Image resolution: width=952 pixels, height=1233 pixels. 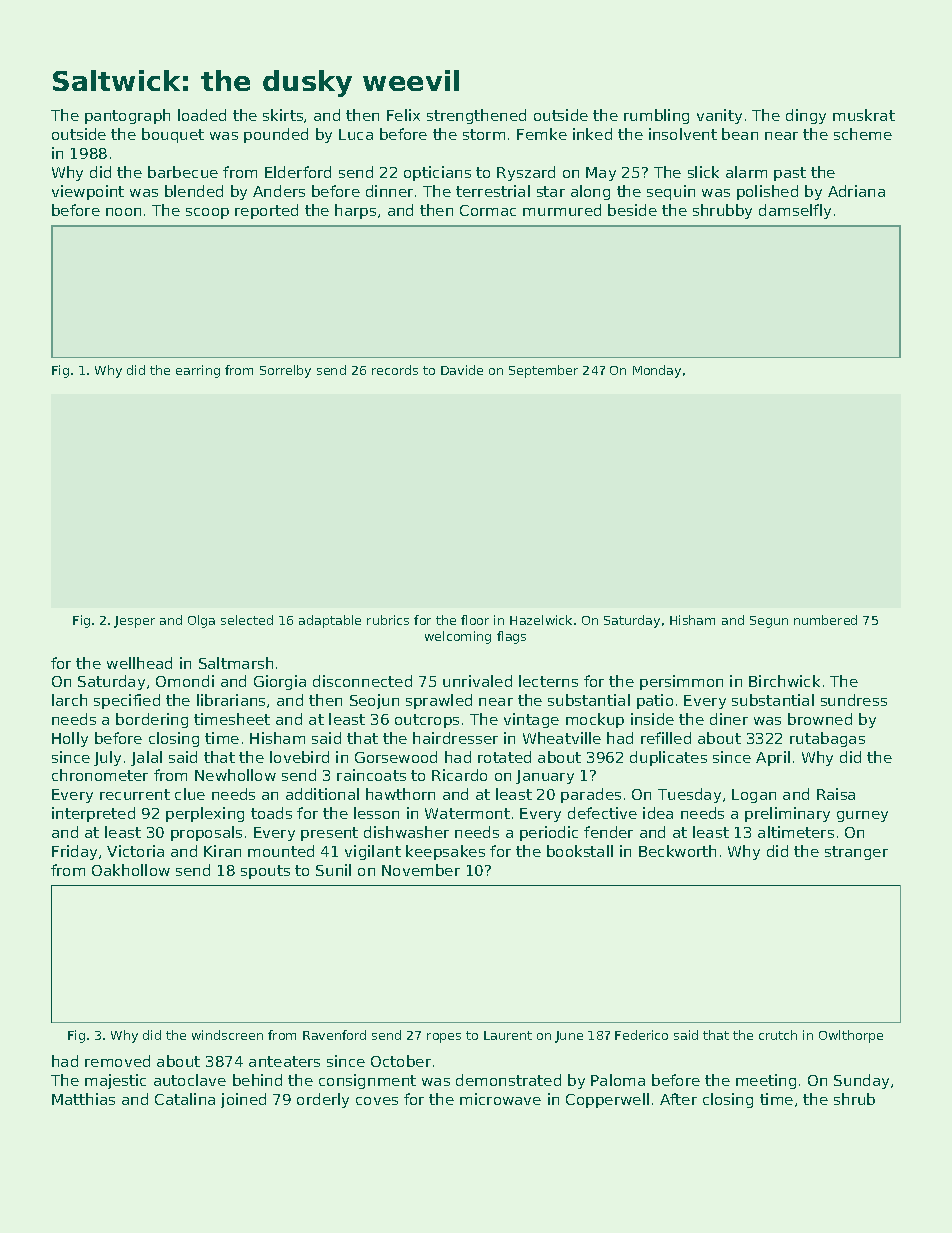 I want to click on Sunday, so click(x=861, y=1081).
